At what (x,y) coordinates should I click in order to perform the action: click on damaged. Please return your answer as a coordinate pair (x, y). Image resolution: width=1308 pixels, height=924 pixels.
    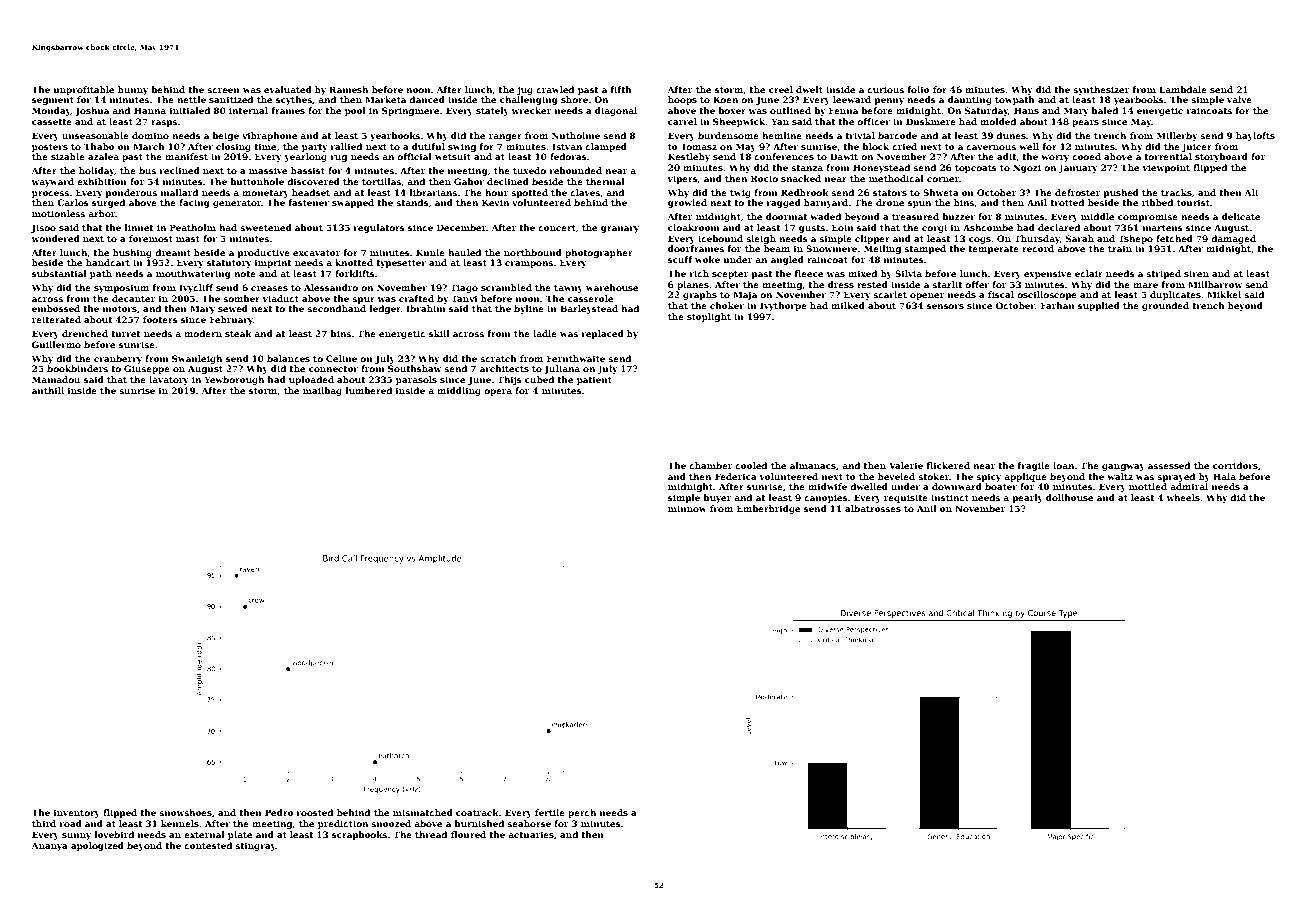
    Looking at the image, I should click on (1233, 239).
